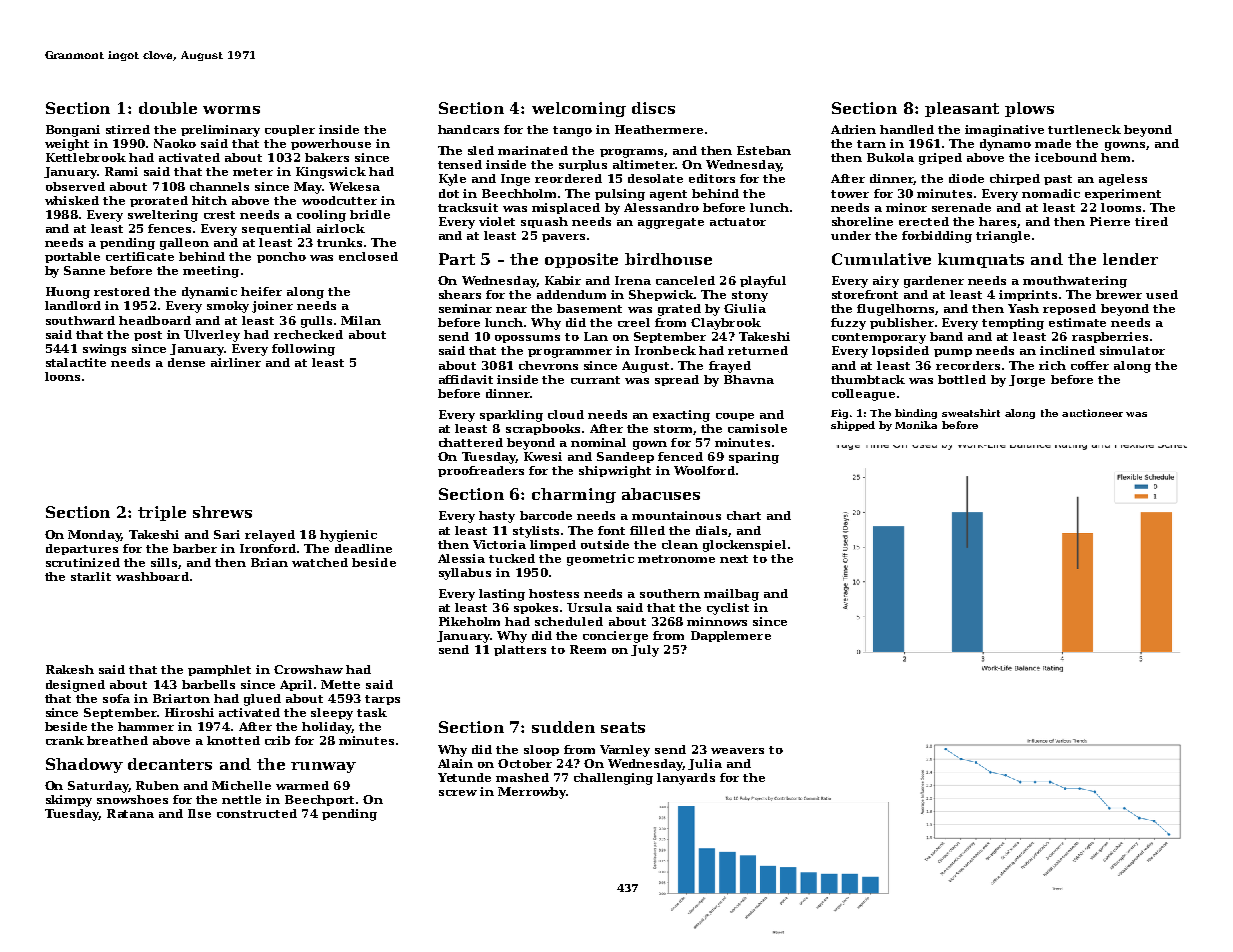 This page has height=952, width=1233. Describe the element at coordinates (130, 813) in the page. I see `Ratana` at that location.
